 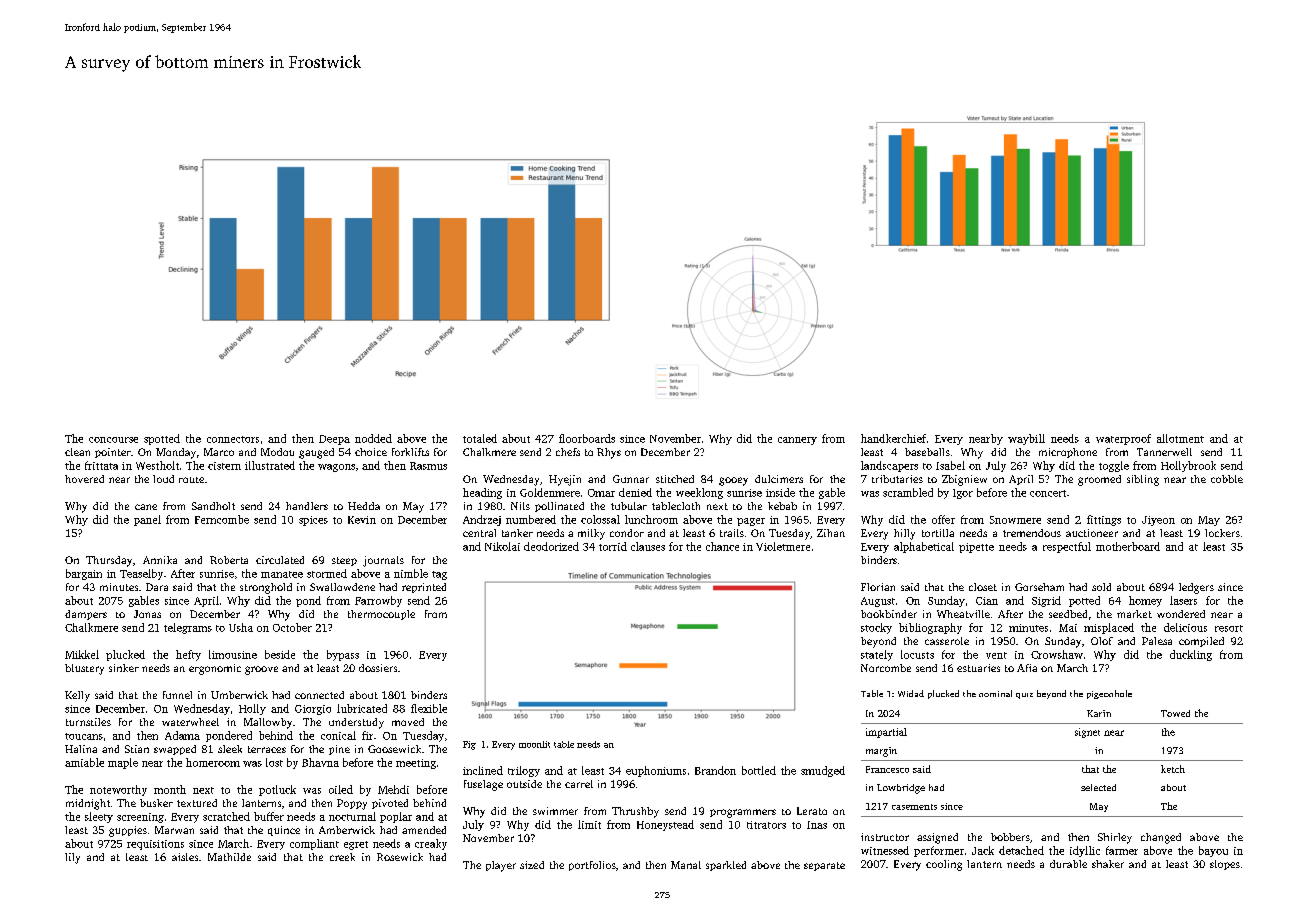 I want to click on trilogy, so click(x=524, y=771).
